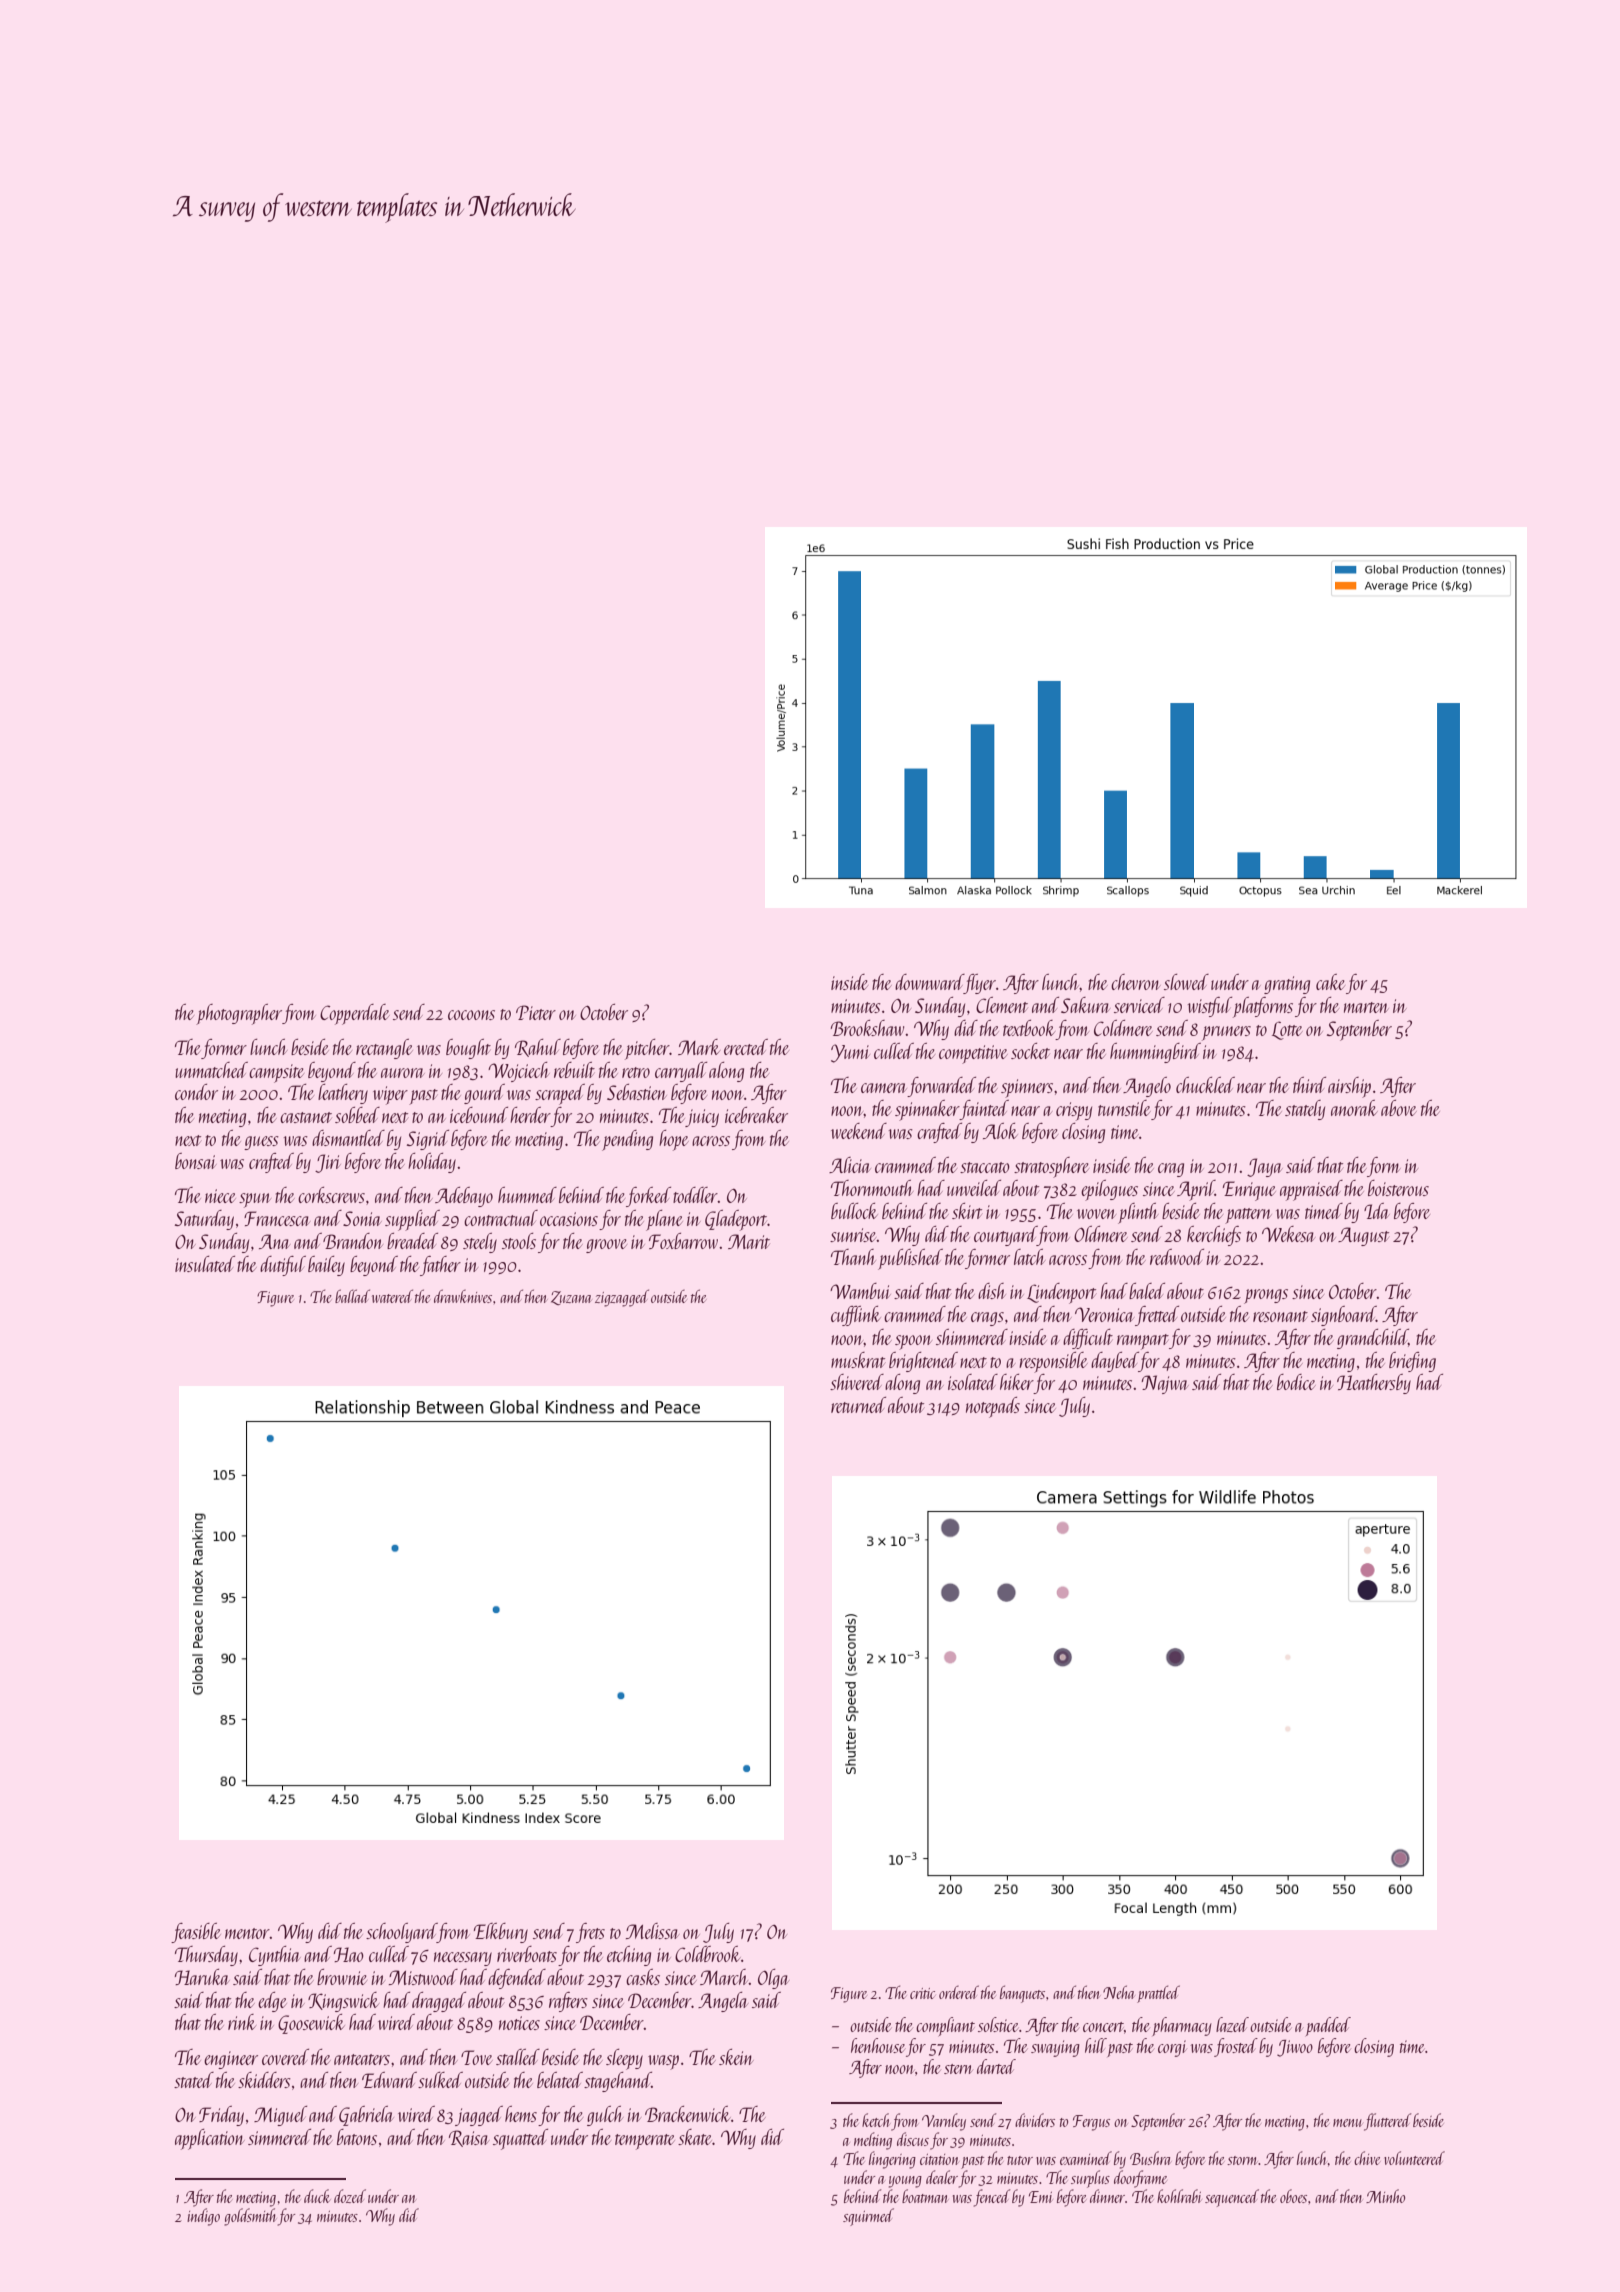 The height and width of the page is (2292, 1620). What do you see at coordinates (1158, 1994) in the page?
I see `prattled` at bounding box center [1158, 1994].
